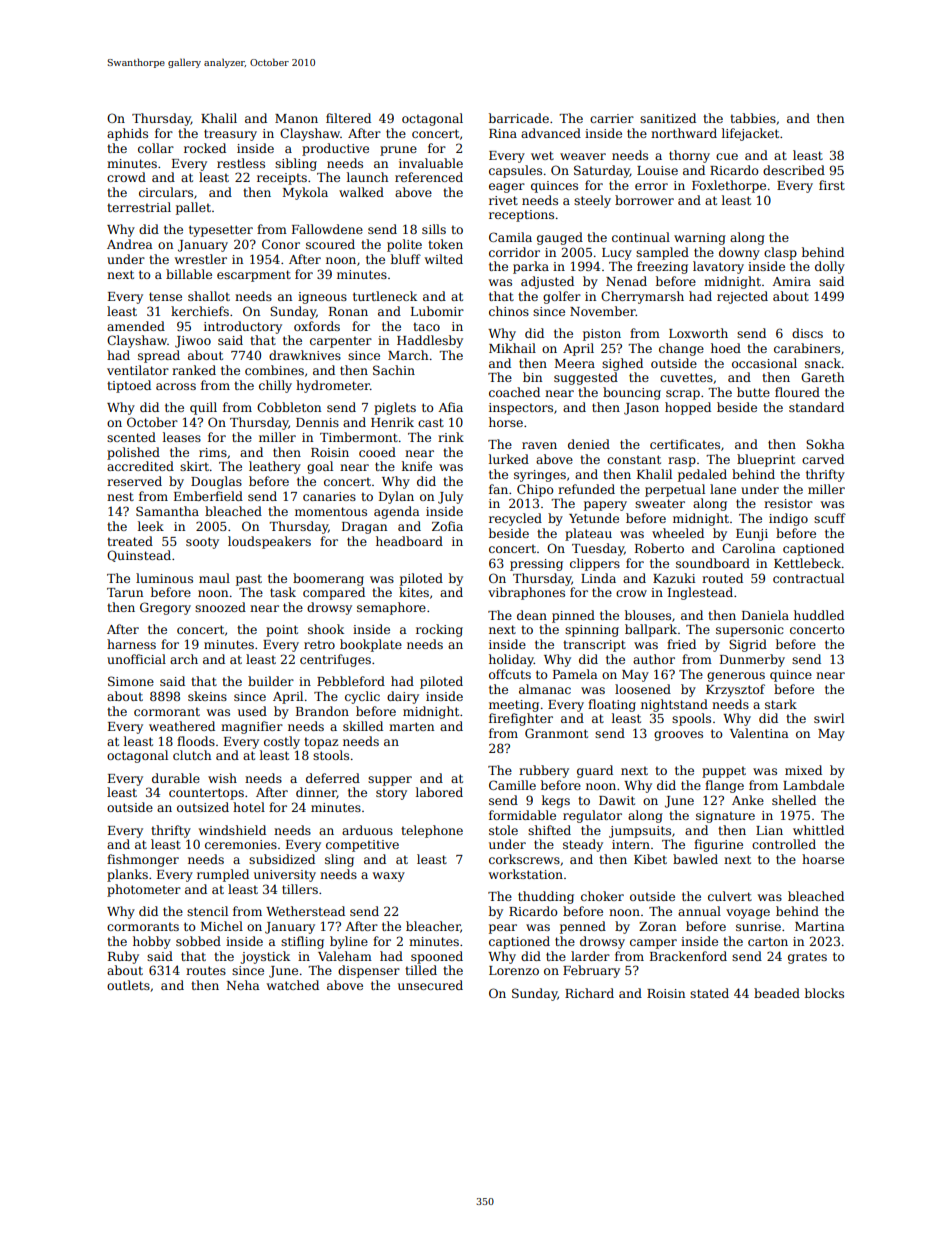 This screenshot has width=952, height=1233. I want to click on point, so click(282, 631).
